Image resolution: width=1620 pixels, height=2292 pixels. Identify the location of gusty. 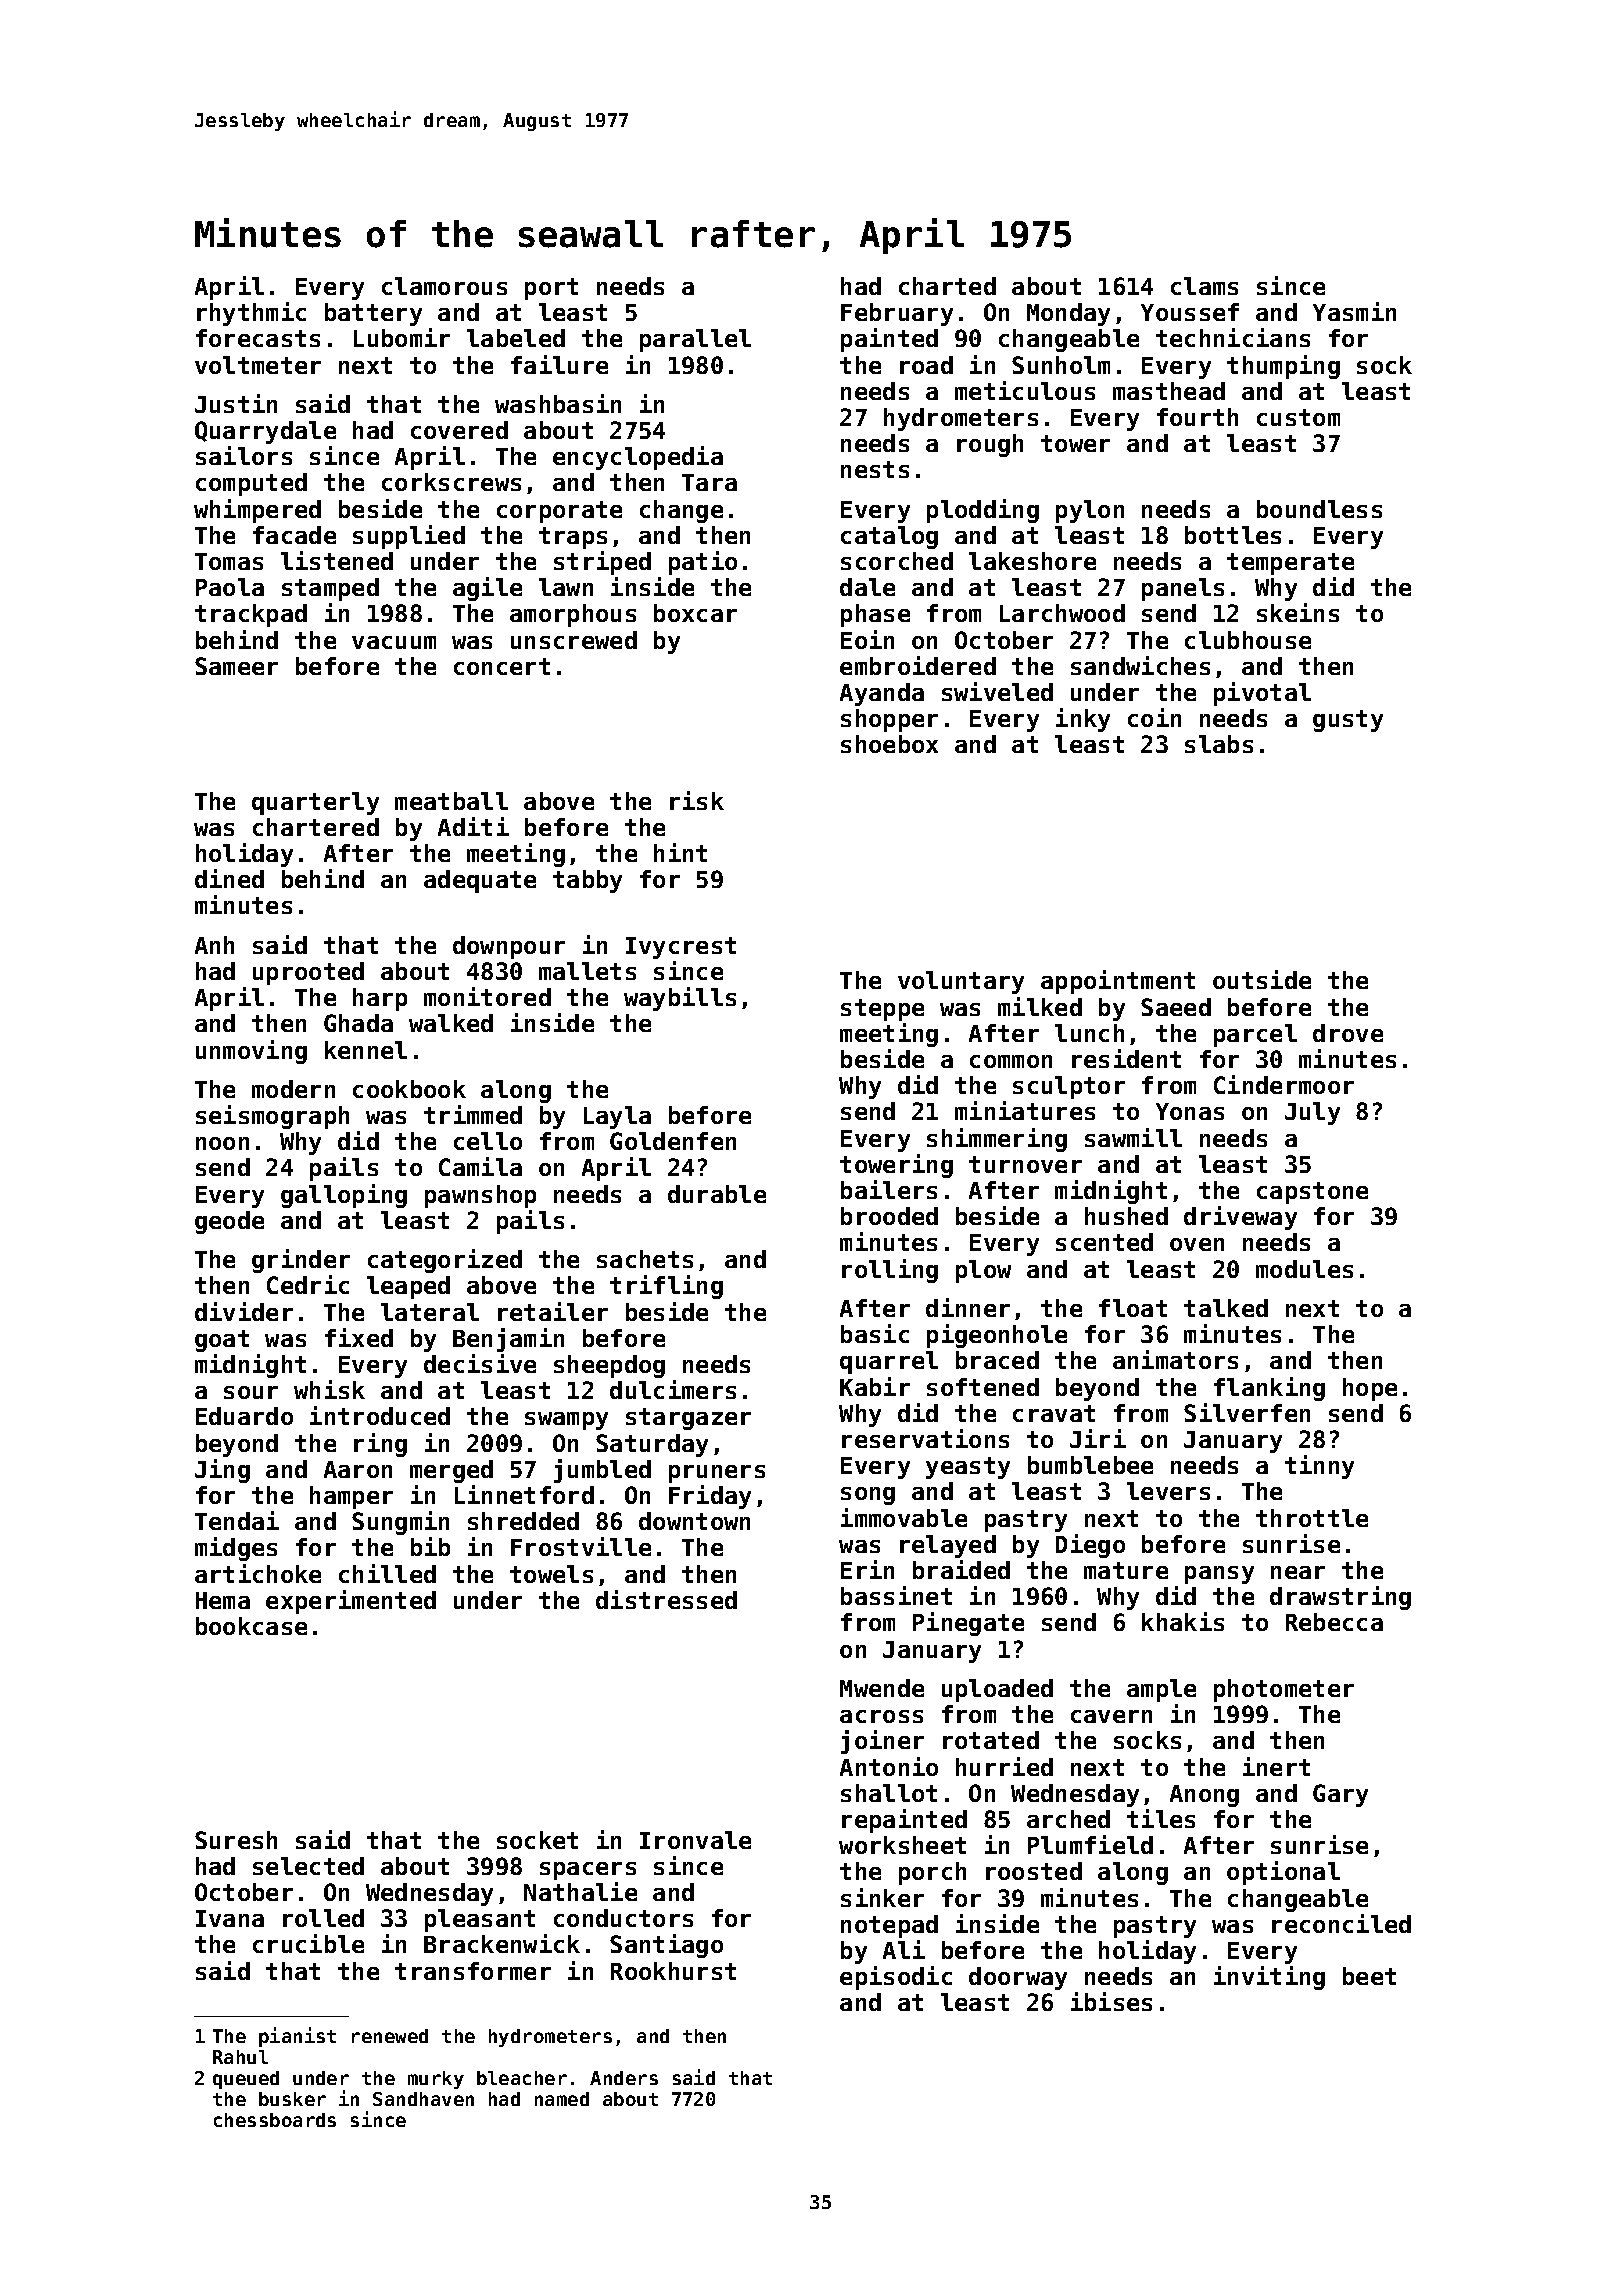
(1348, 721).
